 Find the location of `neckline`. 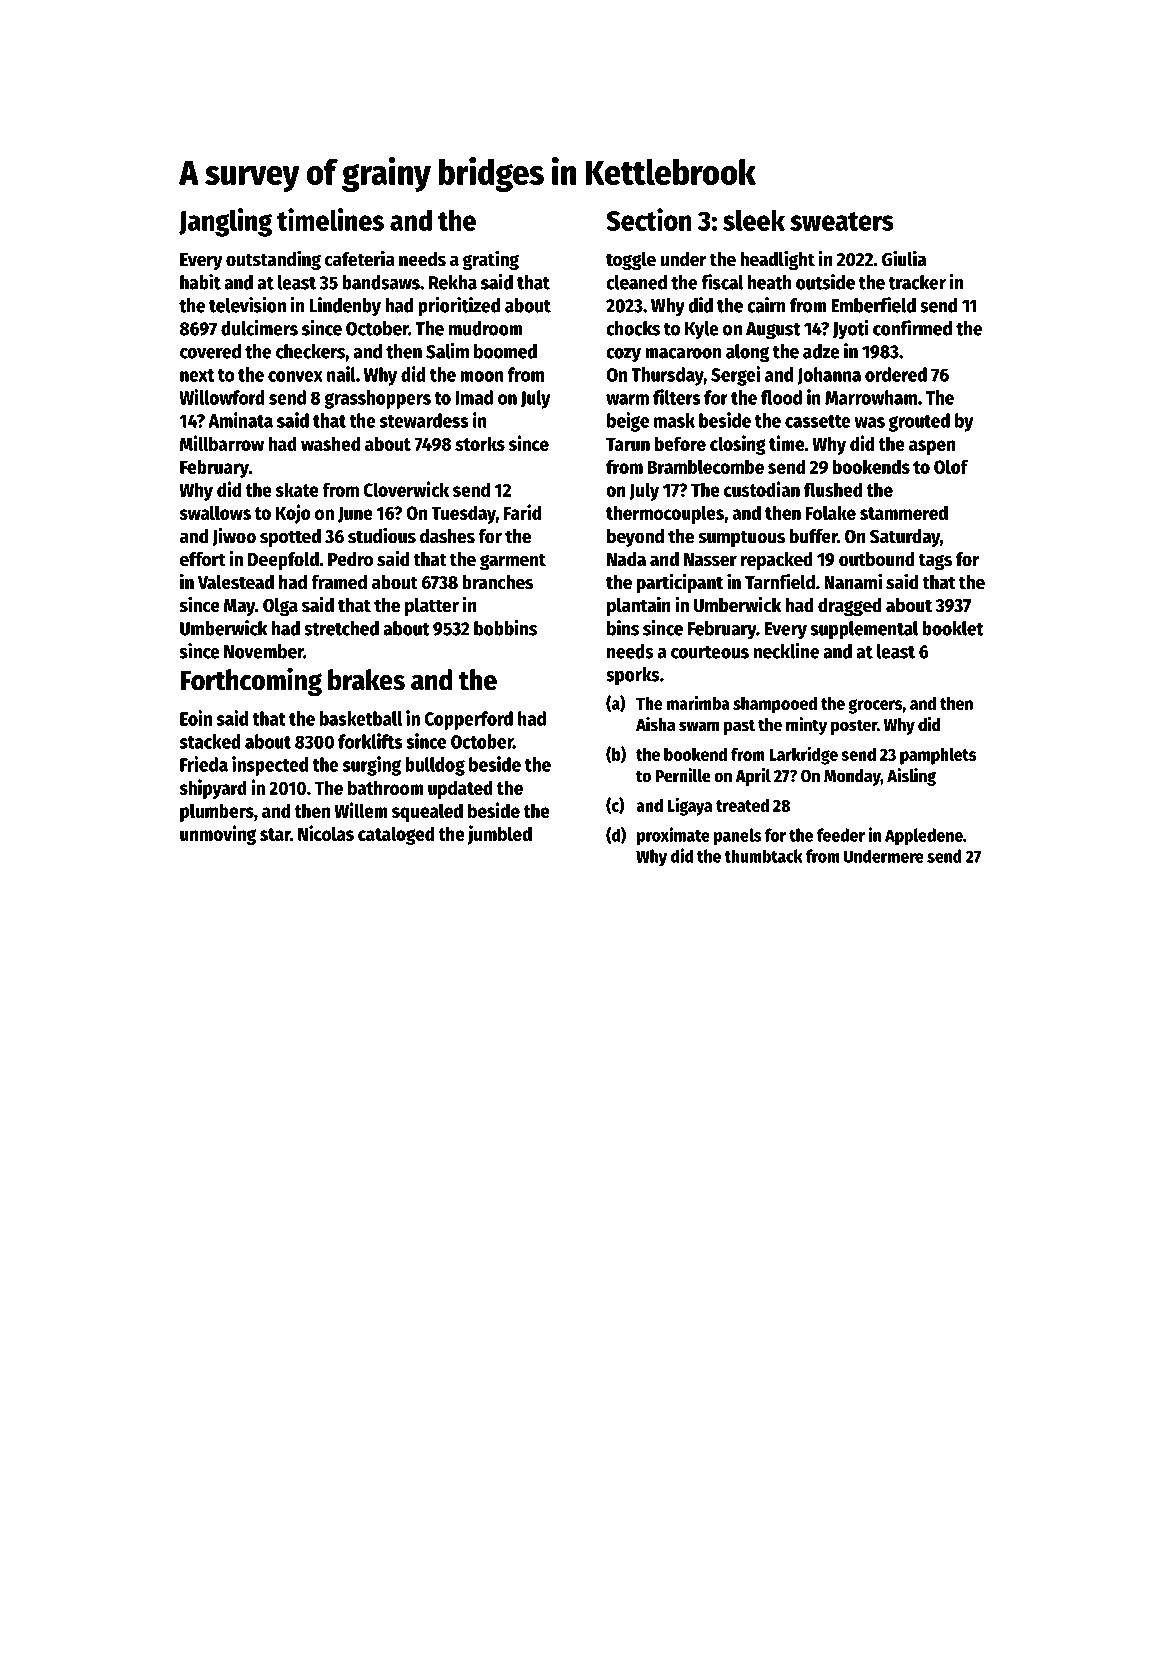

neckline is located at coordinates (786, 651).
